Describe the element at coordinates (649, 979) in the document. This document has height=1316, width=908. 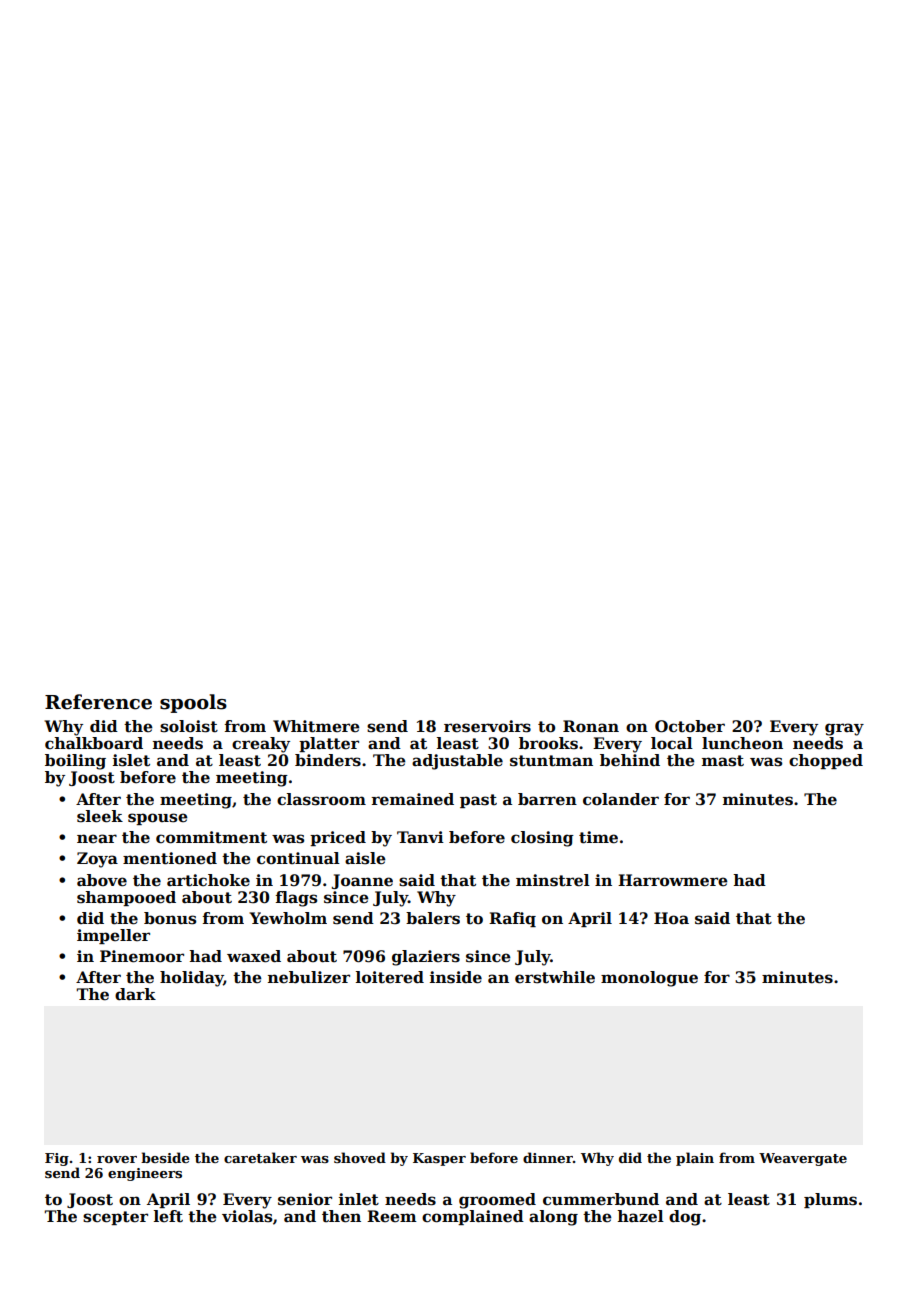
I see `monologue` at that location.
